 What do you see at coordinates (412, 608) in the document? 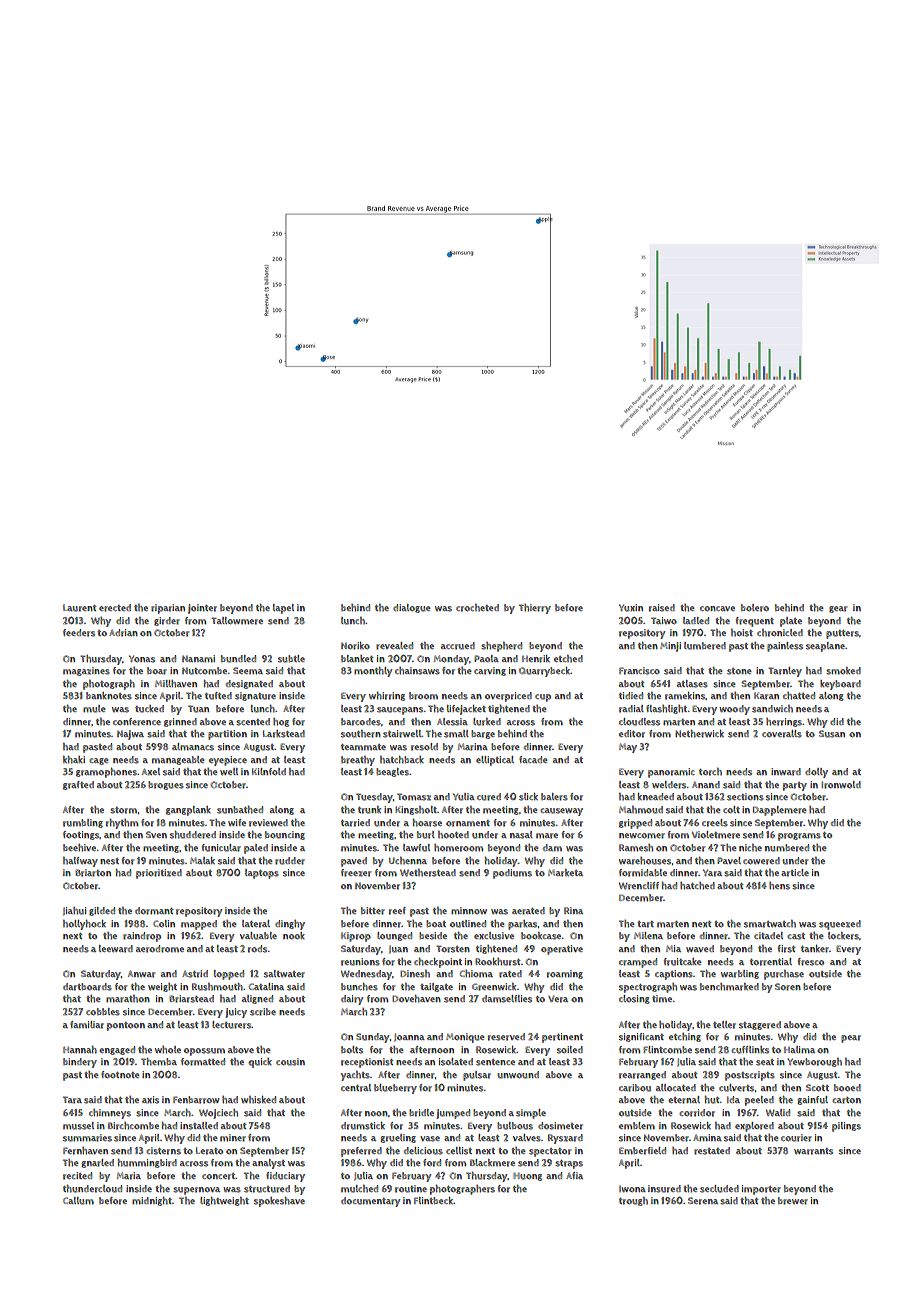
I see `dialogue` at bounding box center [412, 608].
